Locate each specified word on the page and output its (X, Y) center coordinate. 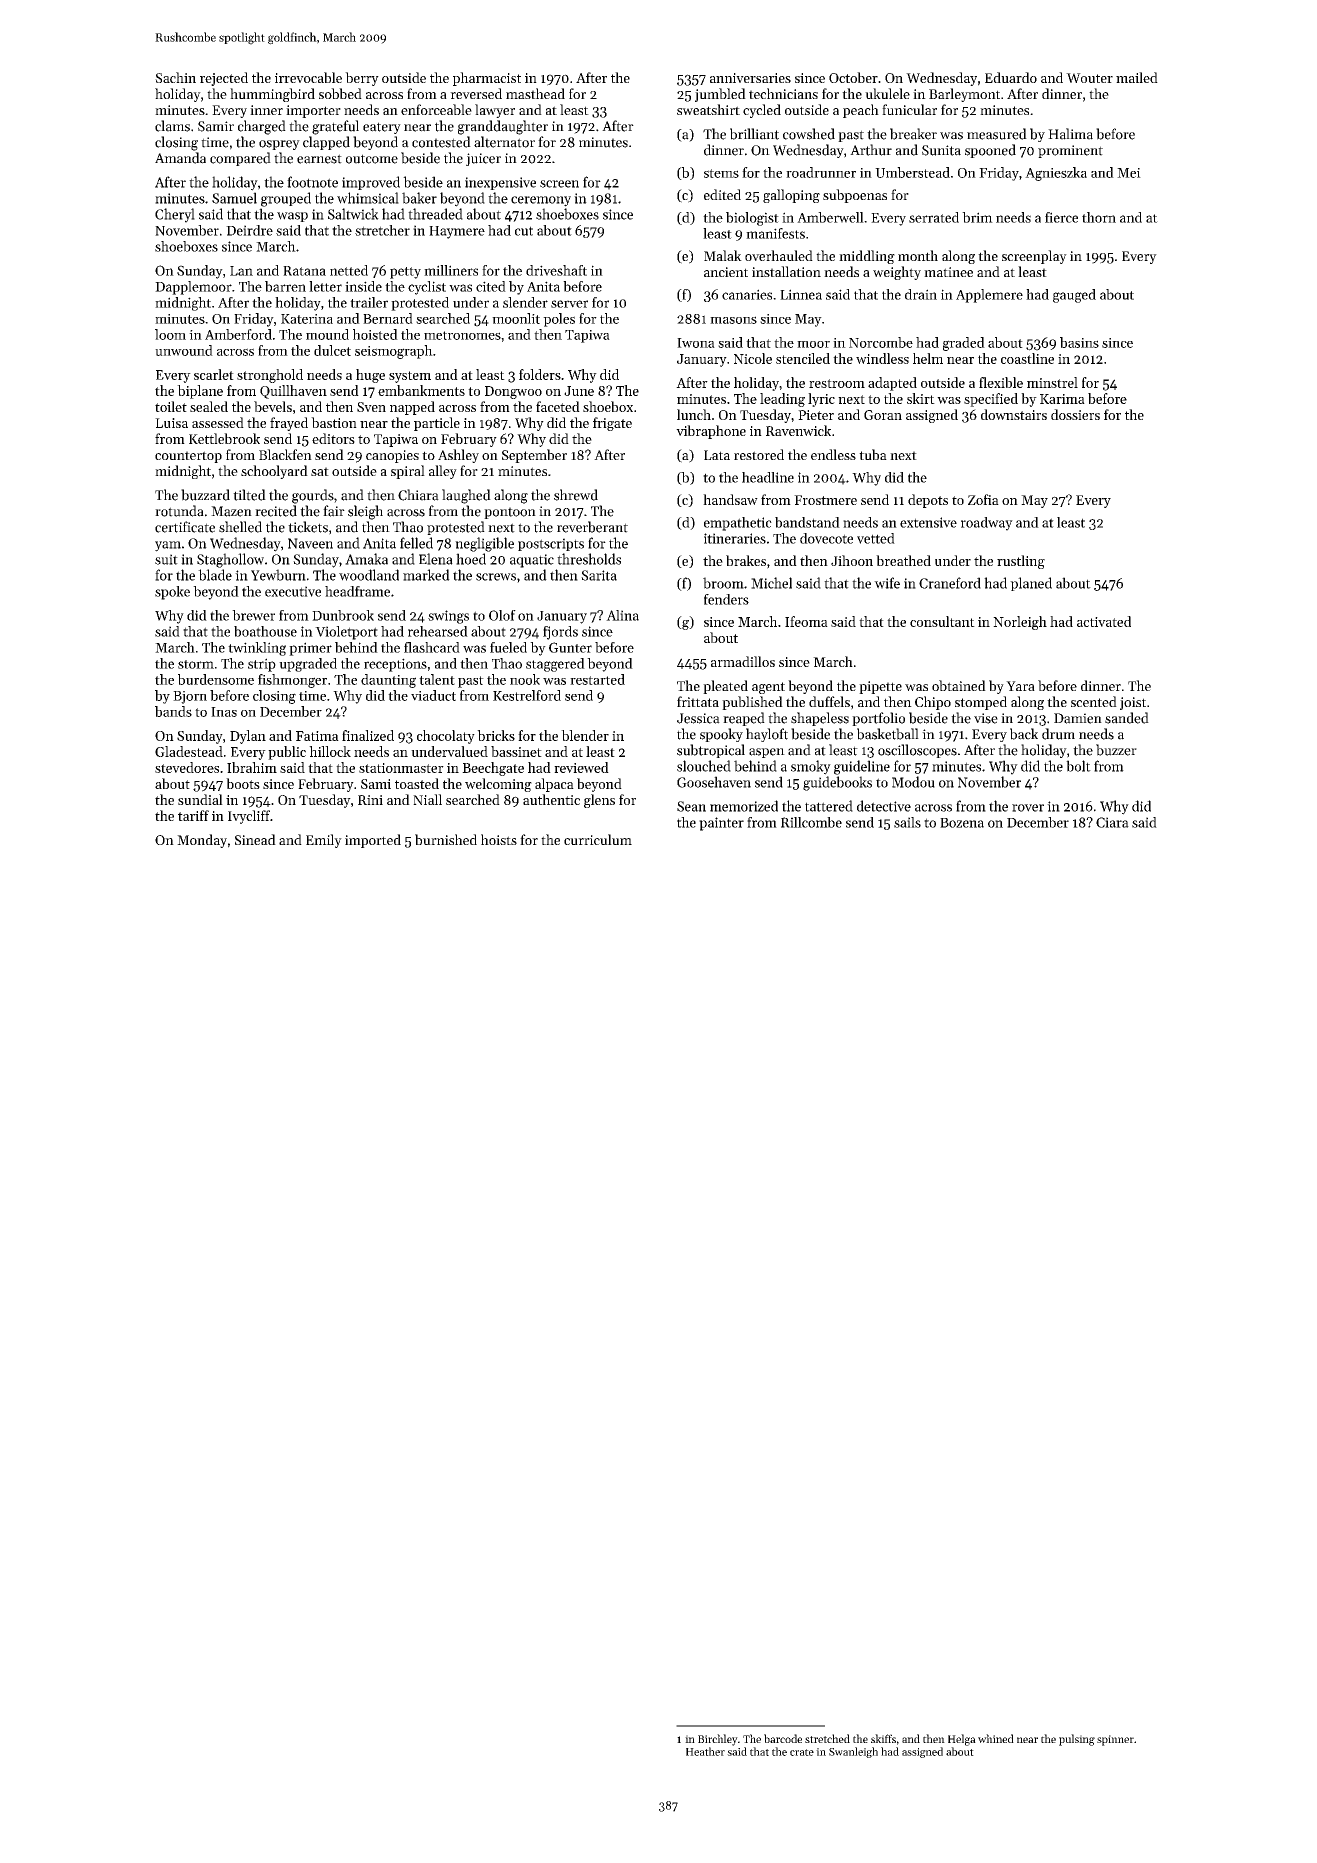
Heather (705, 1751)
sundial (200, 799)
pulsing (1077, 1740)
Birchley (718, 1740)
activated (1104, 621)
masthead (535, 93)
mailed (1137, 77)
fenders (726, 599)
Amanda (180, 158)
